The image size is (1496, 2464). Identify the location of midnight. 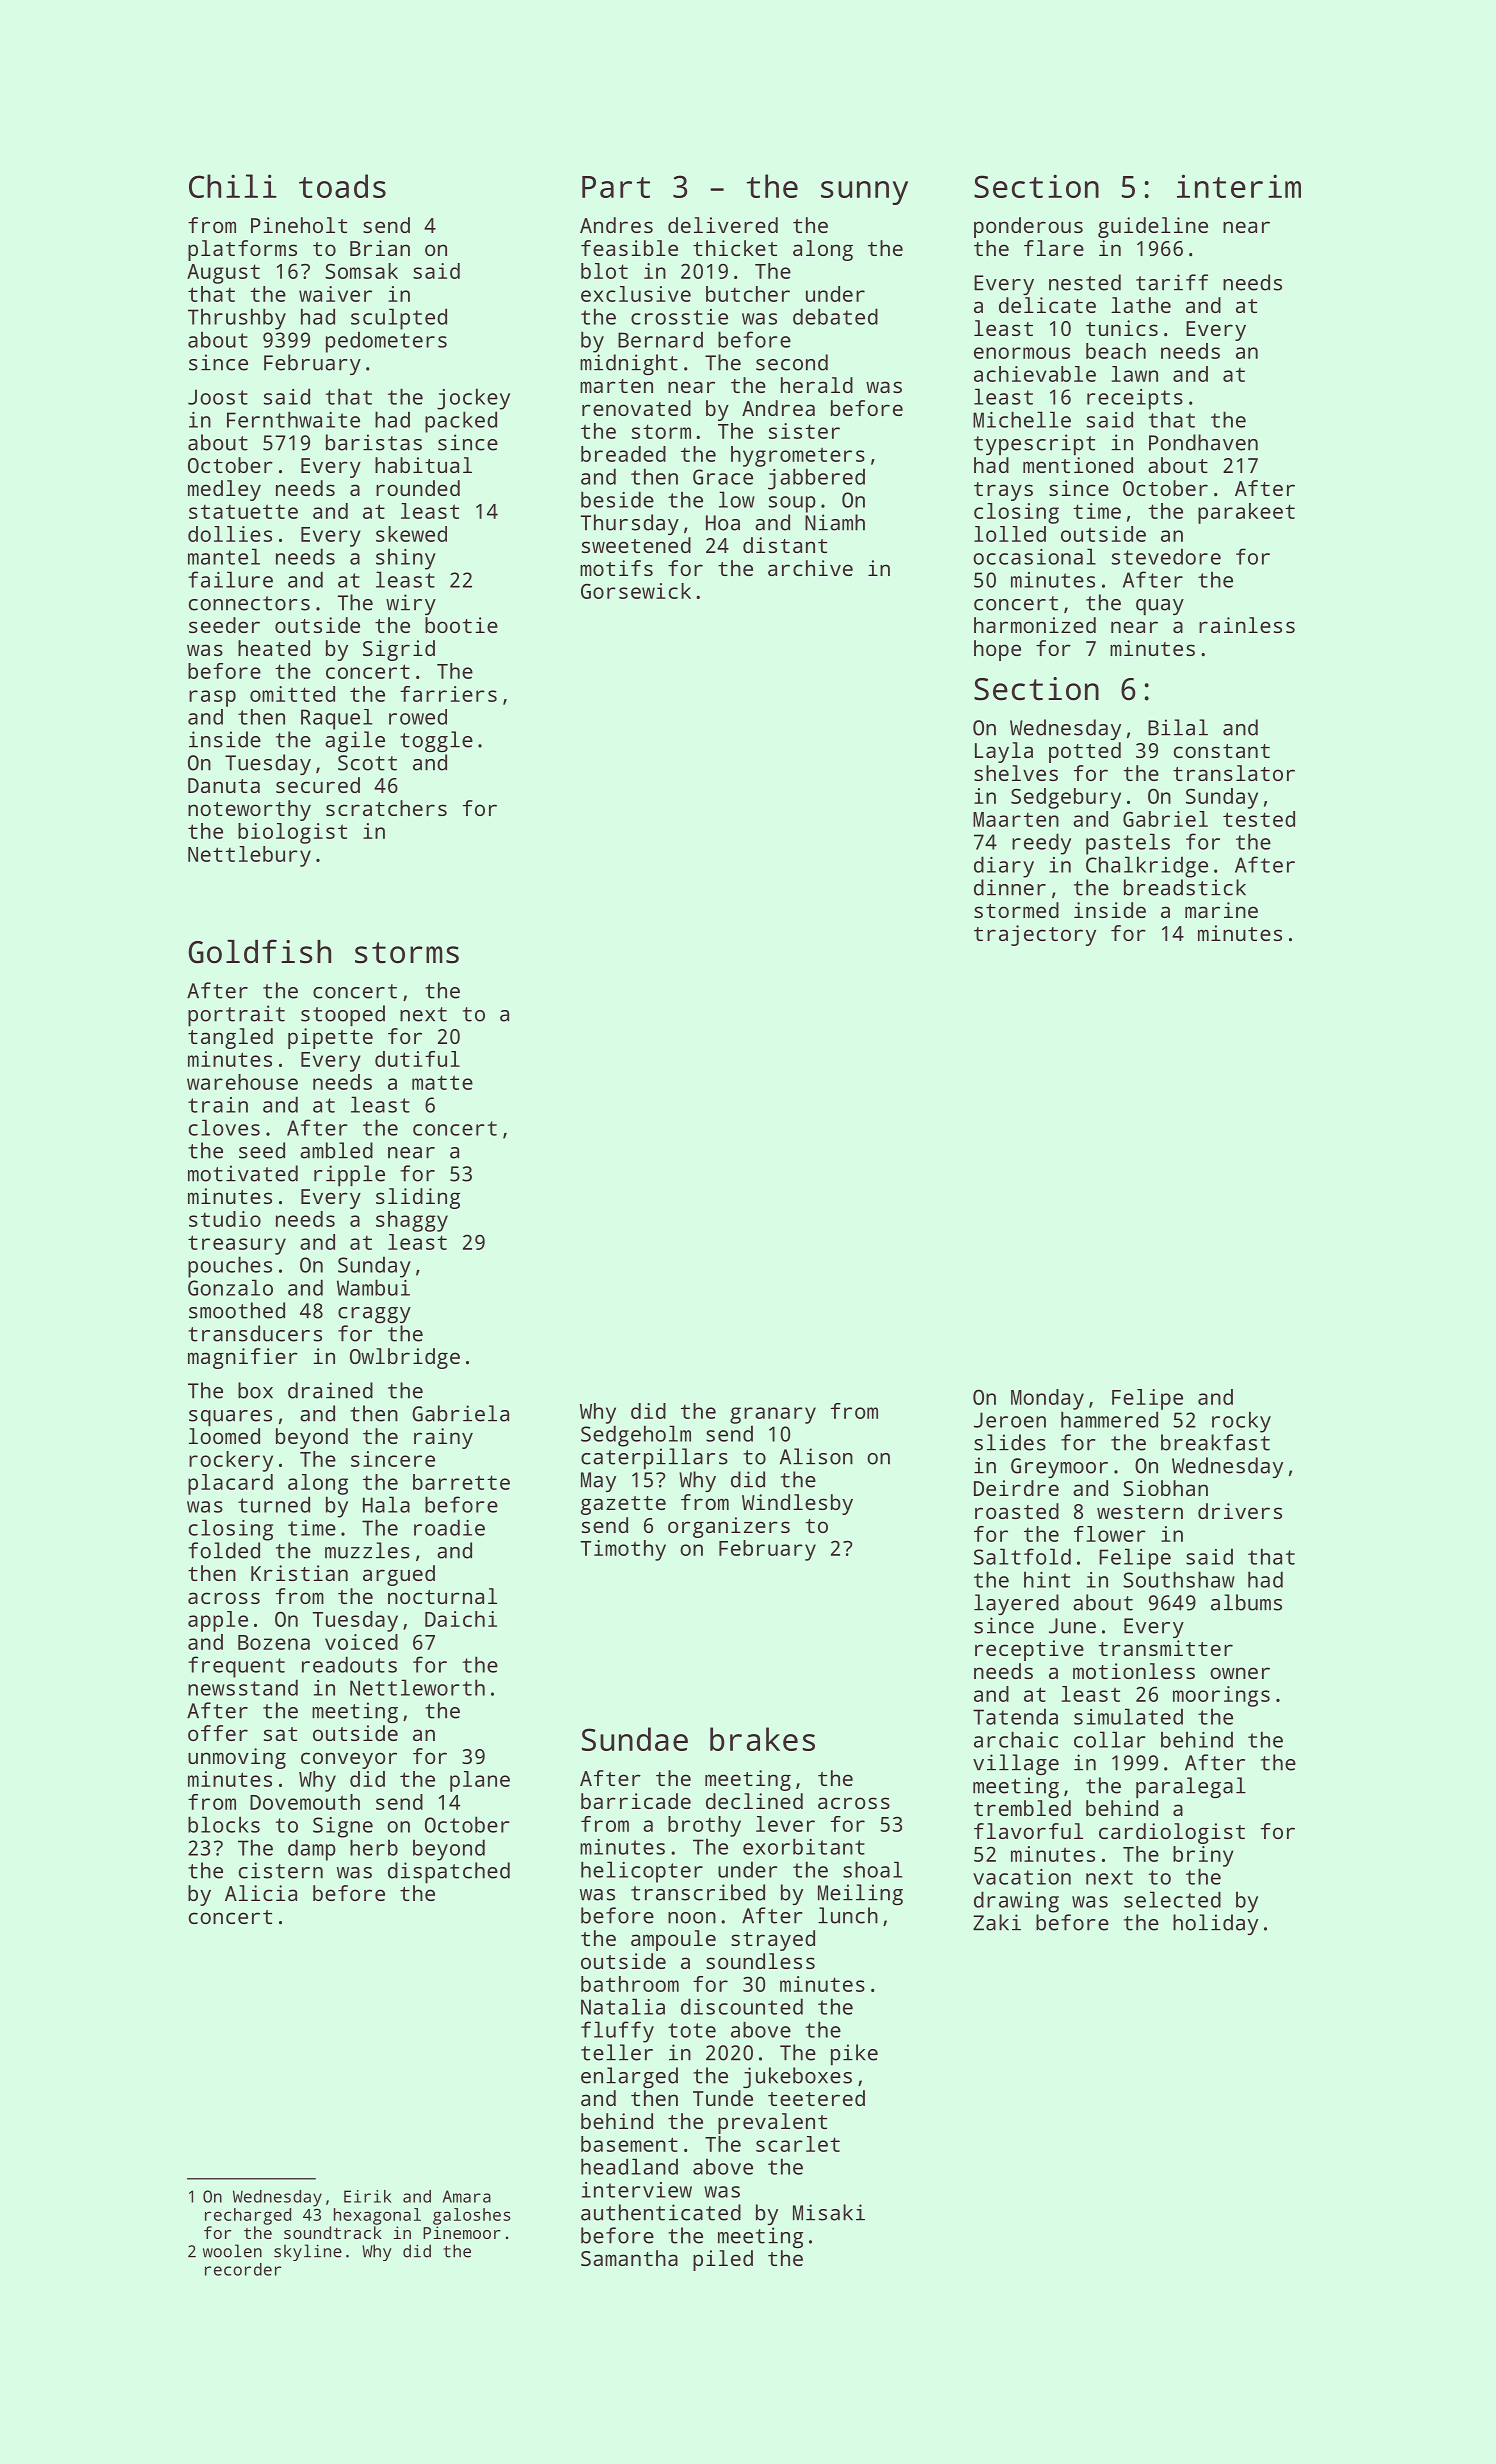
(629, 364).
